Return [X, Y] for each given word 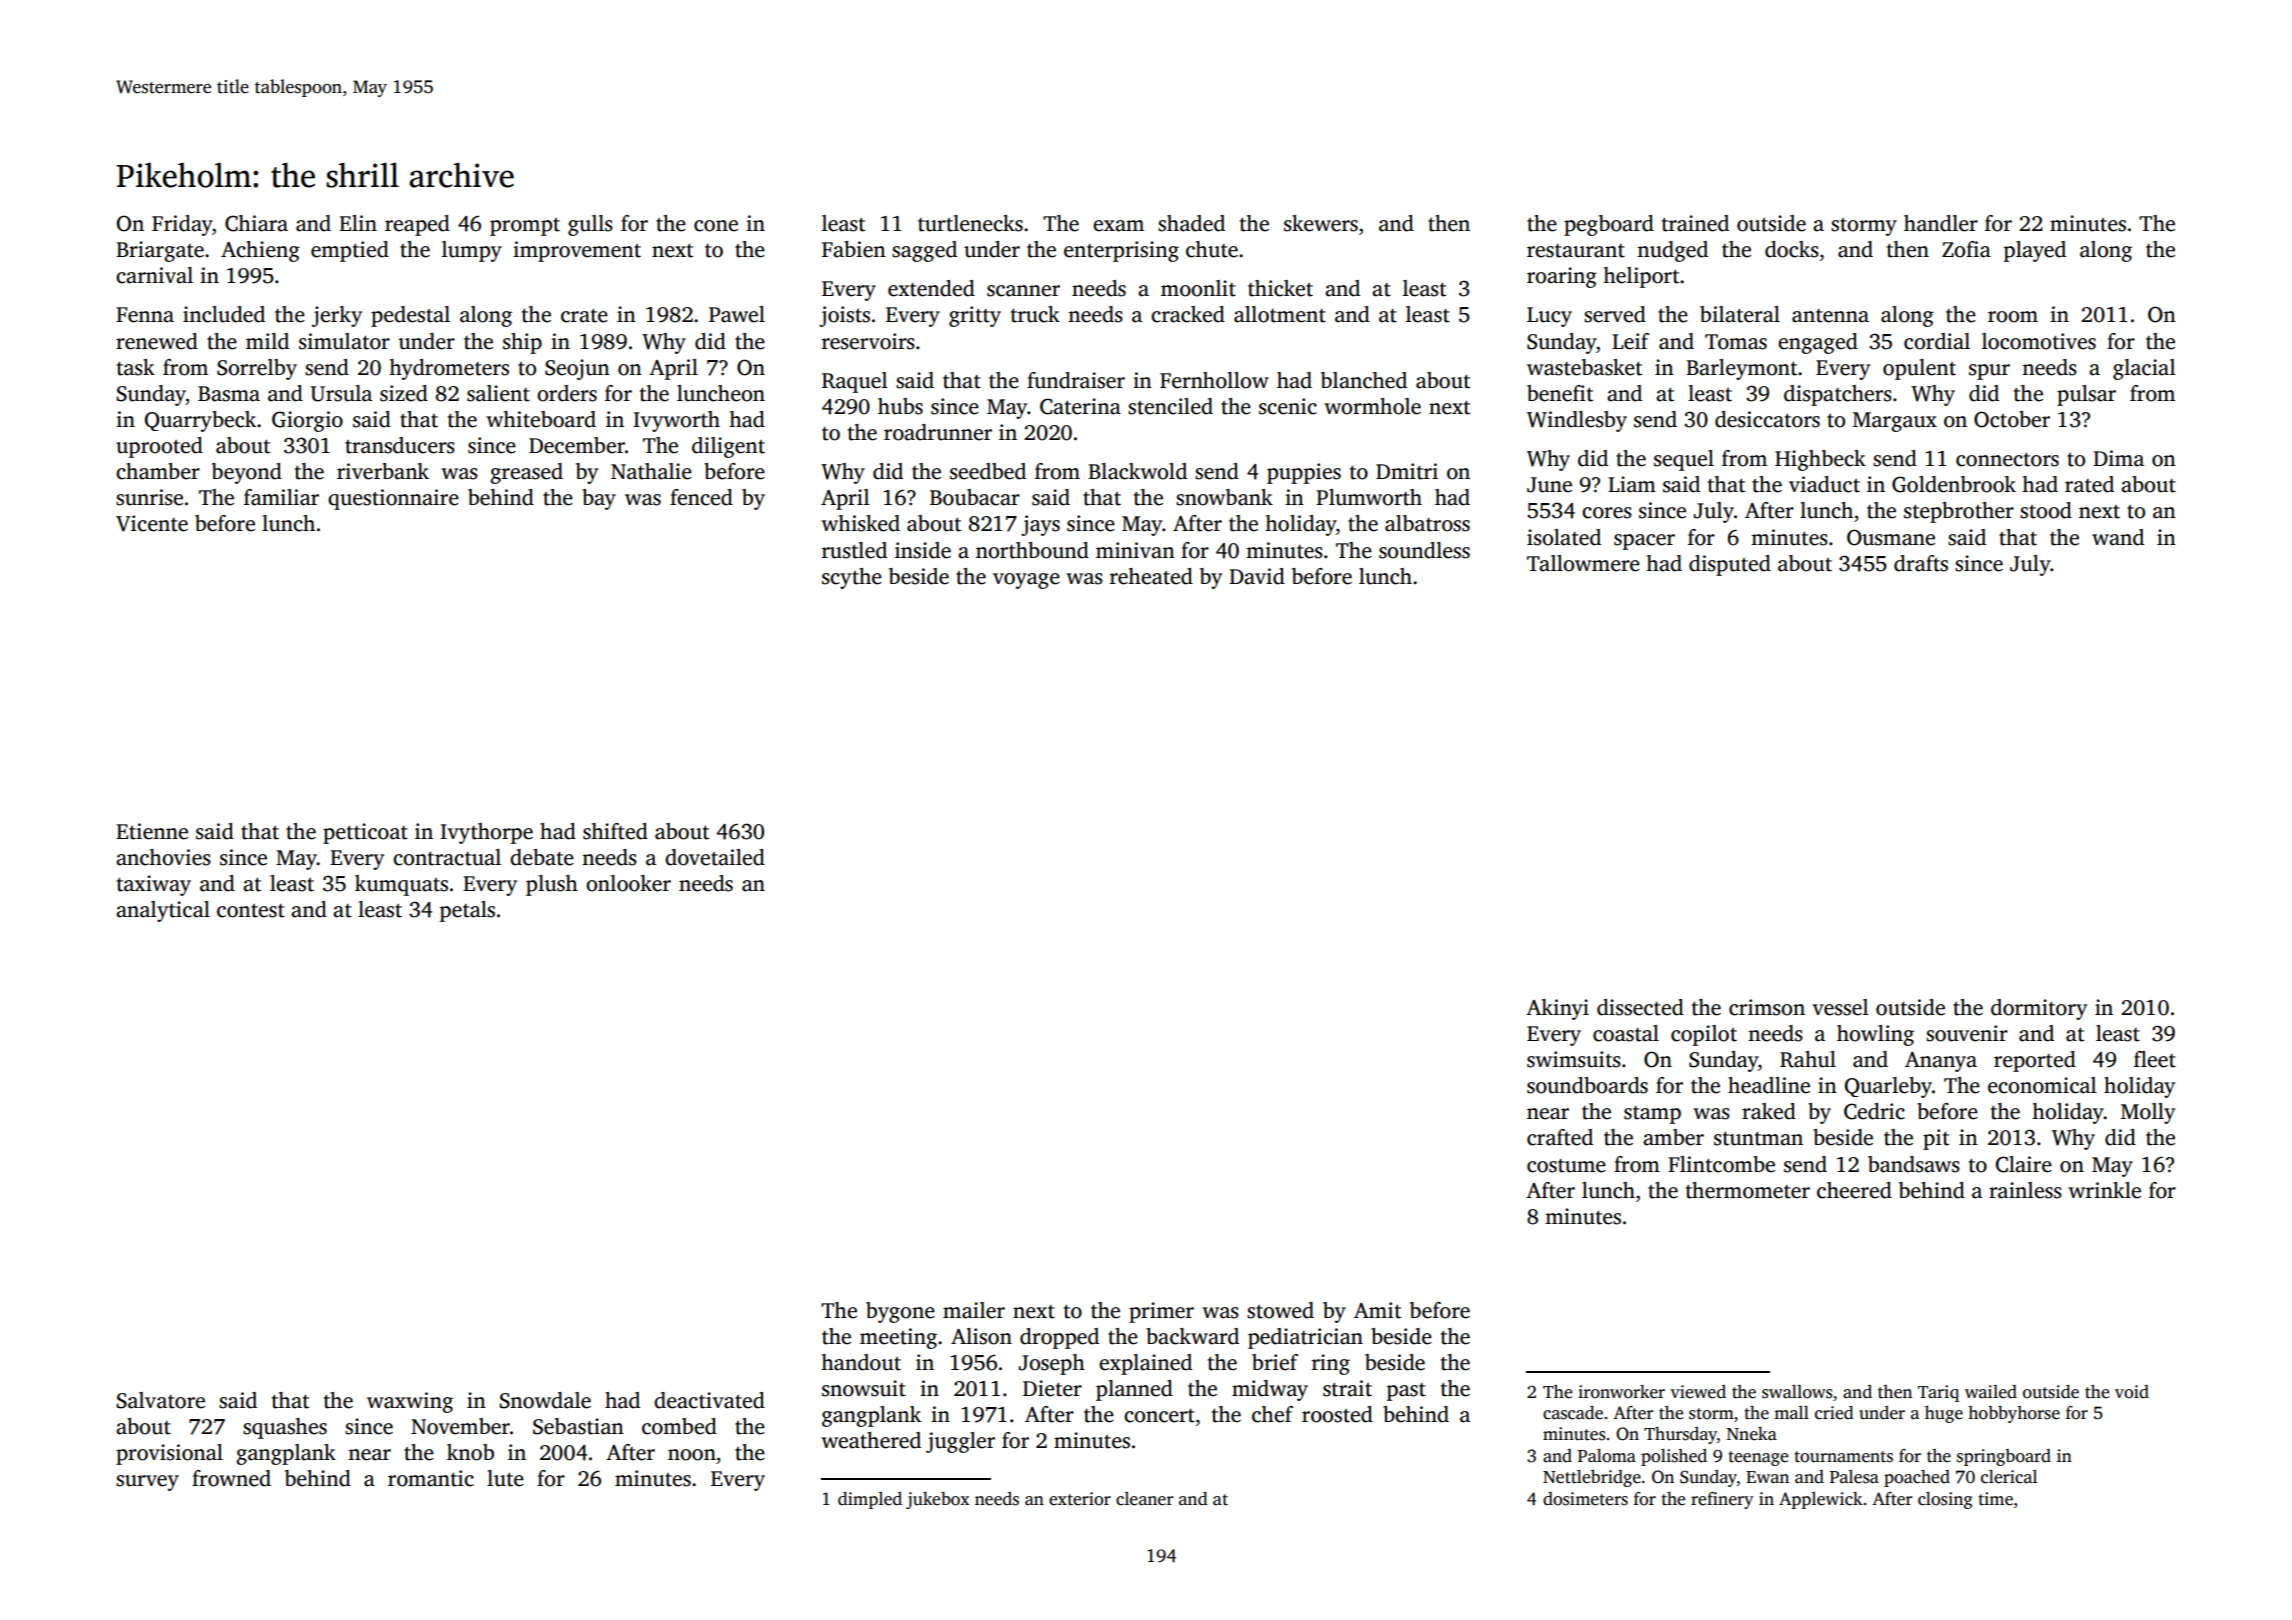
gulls [590, 225]
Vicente [152, 523]
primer [1161, 1312]
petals [467, 911]
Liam [1632, 484]
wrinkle [2104, 1190]
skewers [1321, 223]
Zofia [1966, 249]
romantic [431, 1478]
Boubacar [975, 497]
